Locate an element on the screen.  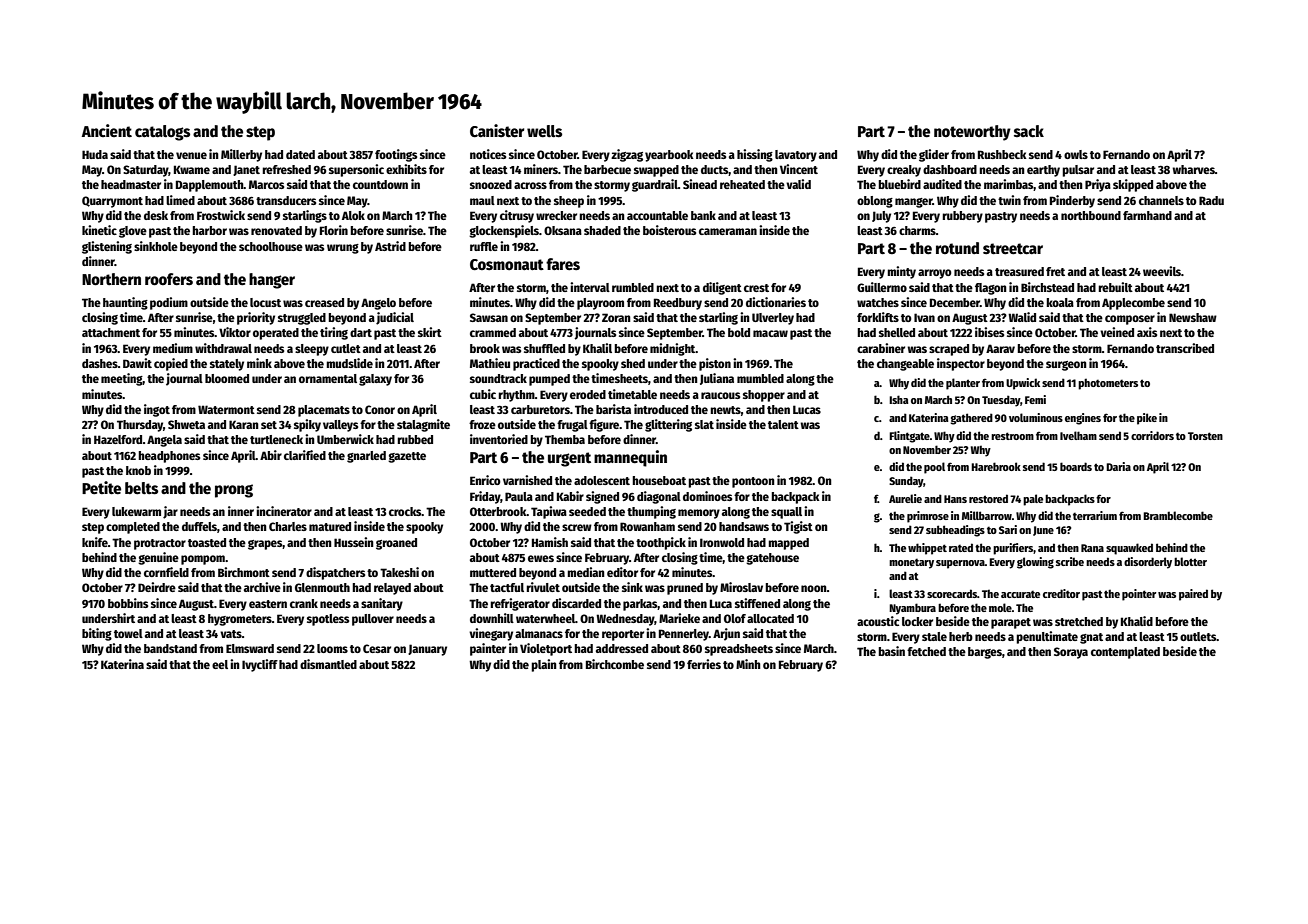
paired is located at coordinates (1193, 595).
